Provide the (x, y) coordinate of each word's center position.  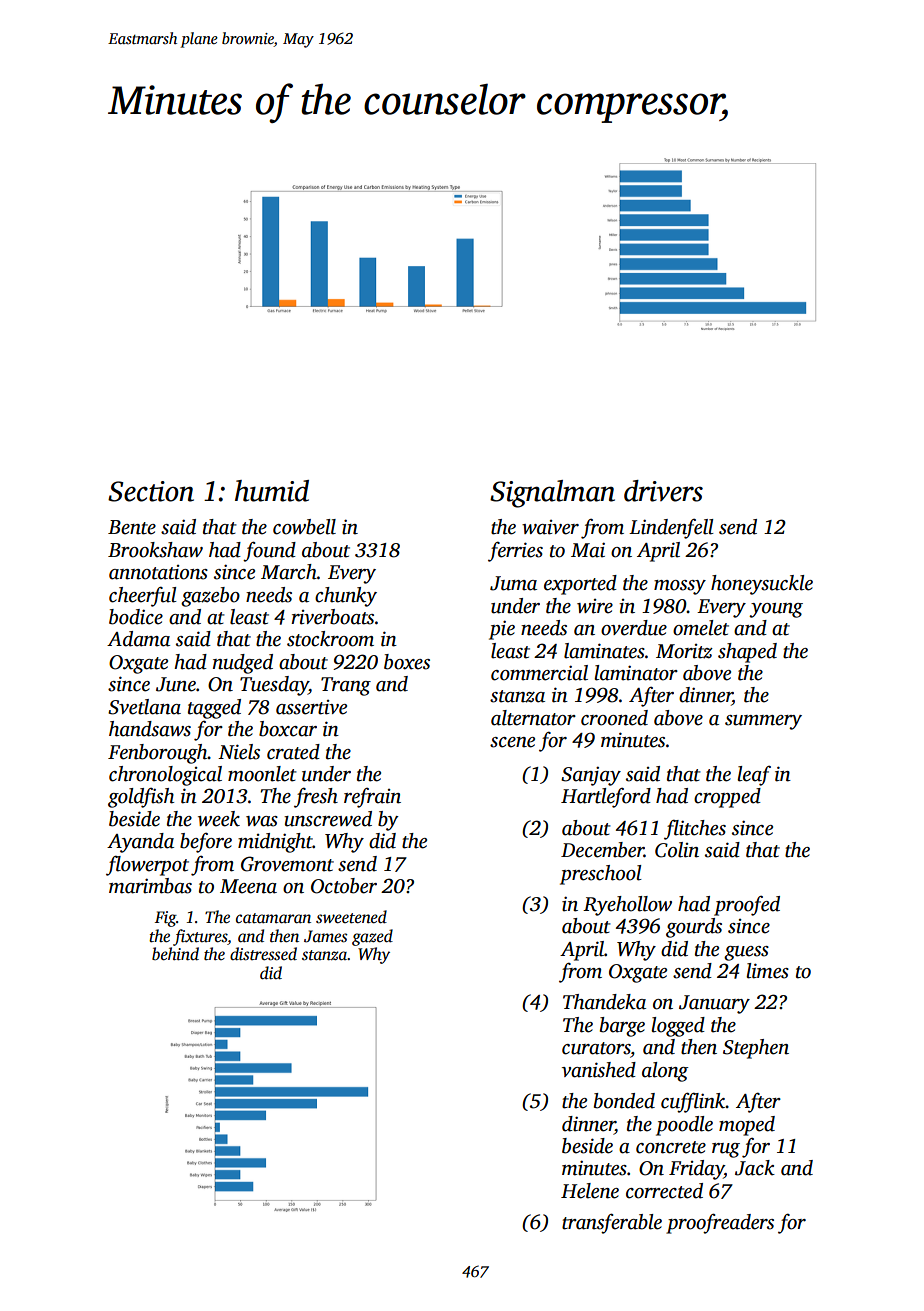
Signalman (552, 494)
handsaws (150, 729)
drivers (663, 491)
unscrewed (328, 819)
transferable (612, 1223)
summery (763, 722)
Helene (590, 1191)
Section (151, 491)
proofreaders (720, 1223)
